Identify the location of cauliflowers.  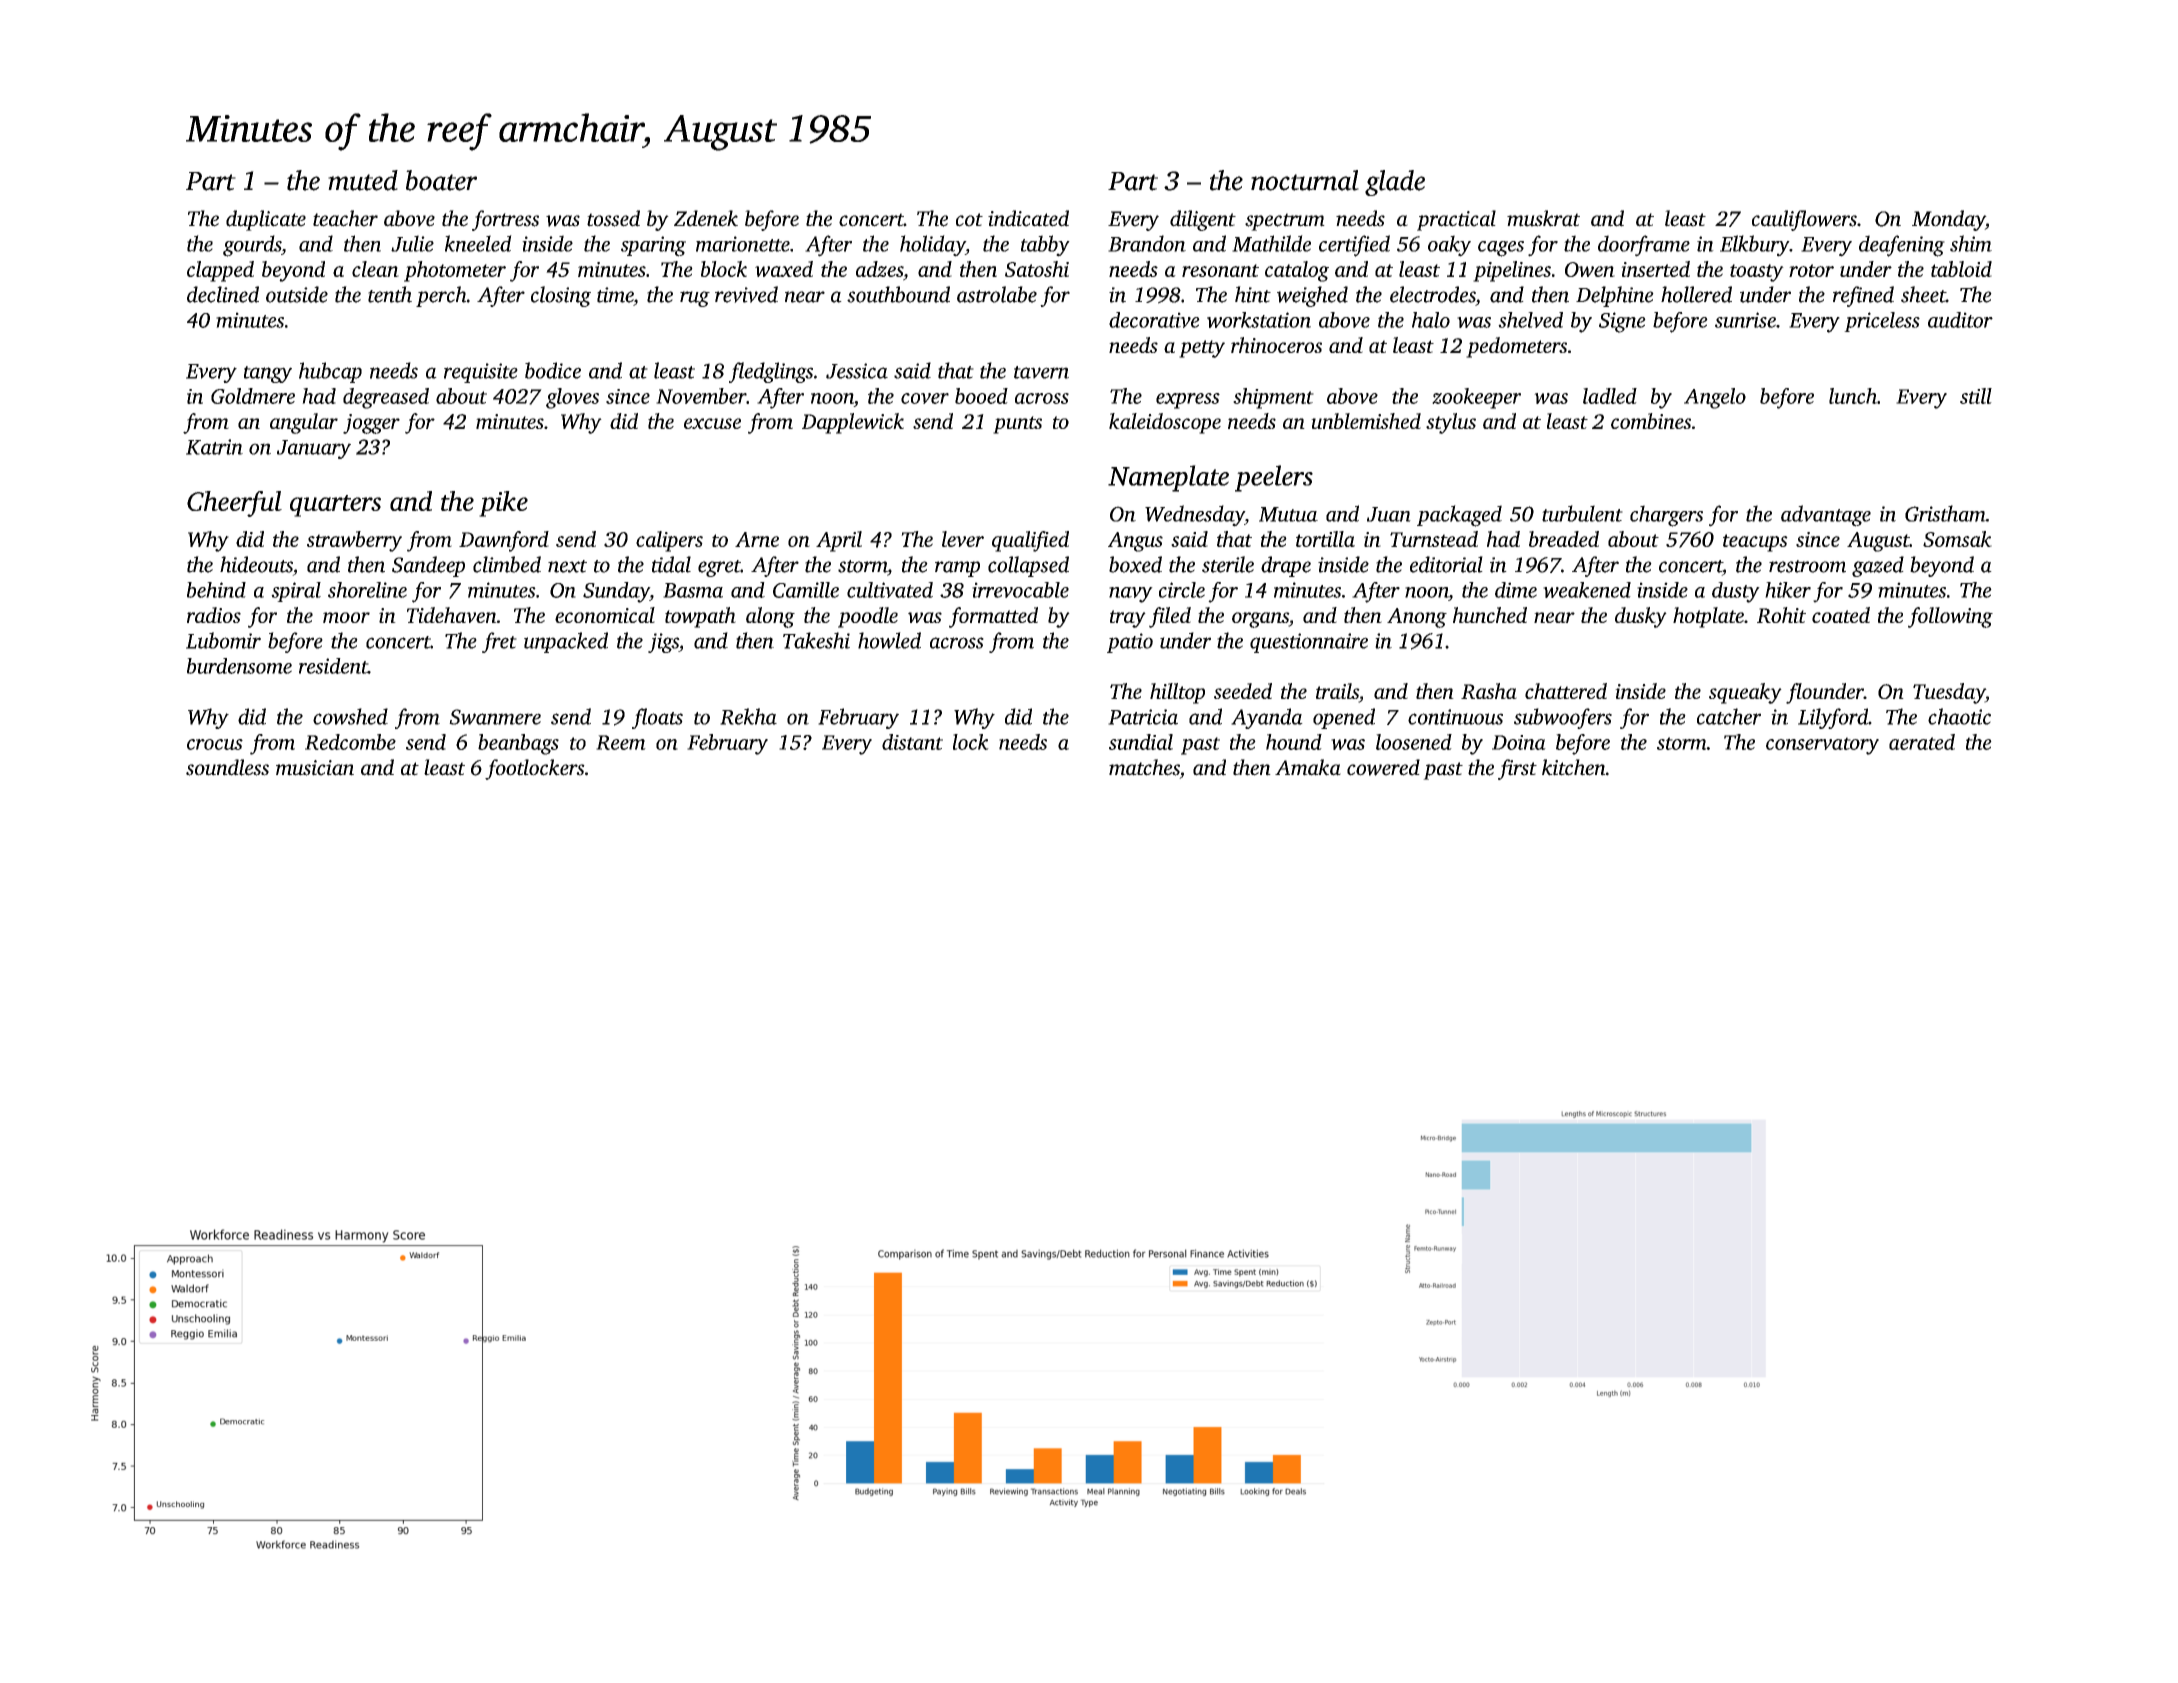
(1804, 220).
